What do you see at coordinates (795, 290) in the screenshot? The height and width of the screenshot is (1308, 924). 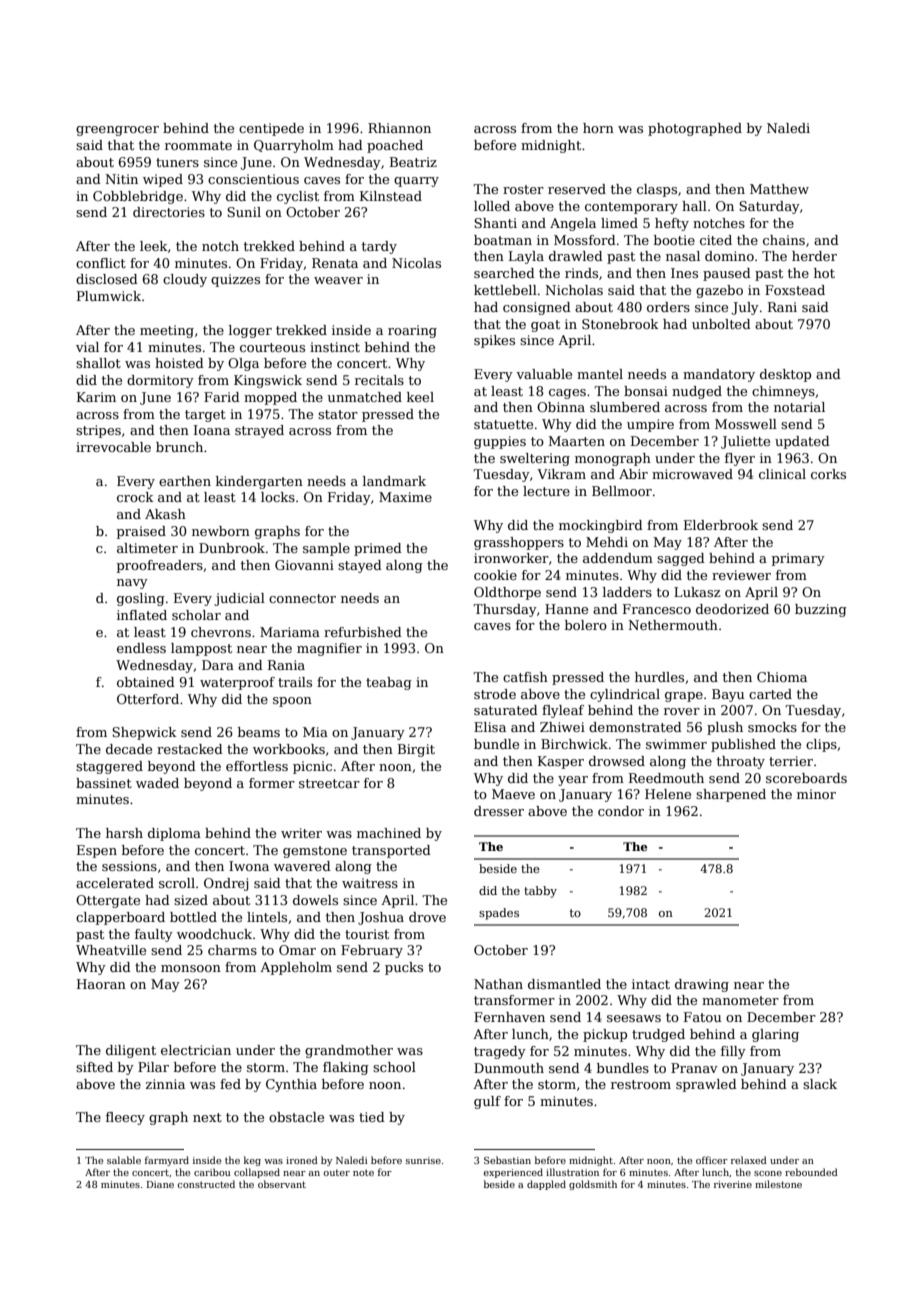 I see `Foxstead` at bounding box center [795, 290].
